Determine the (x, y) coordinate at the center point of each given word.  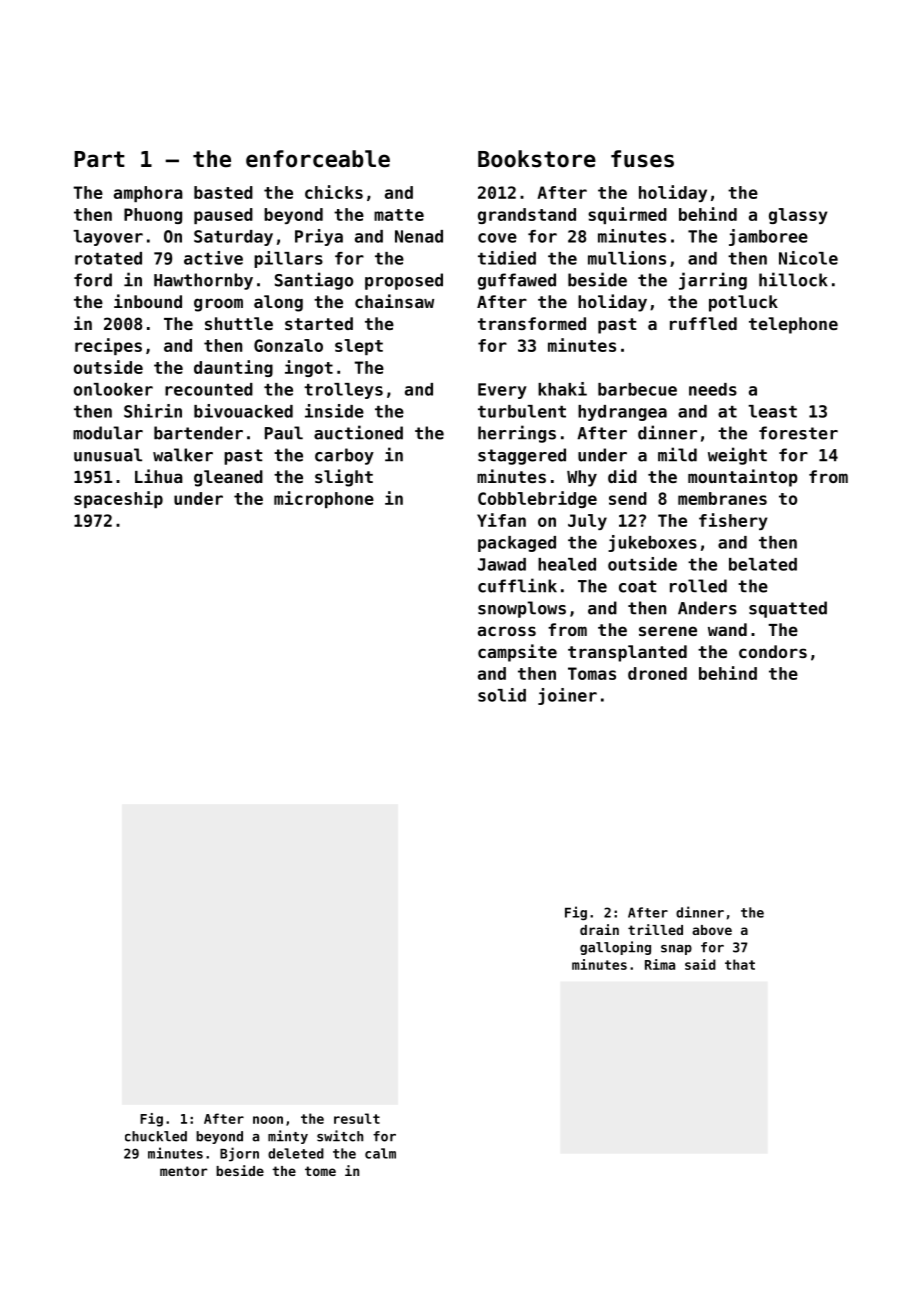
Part (99, 159)
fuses (642, 159)
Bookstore (537, 159)
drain (599, 929)
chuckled (156, 1136)
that (740, 964)
